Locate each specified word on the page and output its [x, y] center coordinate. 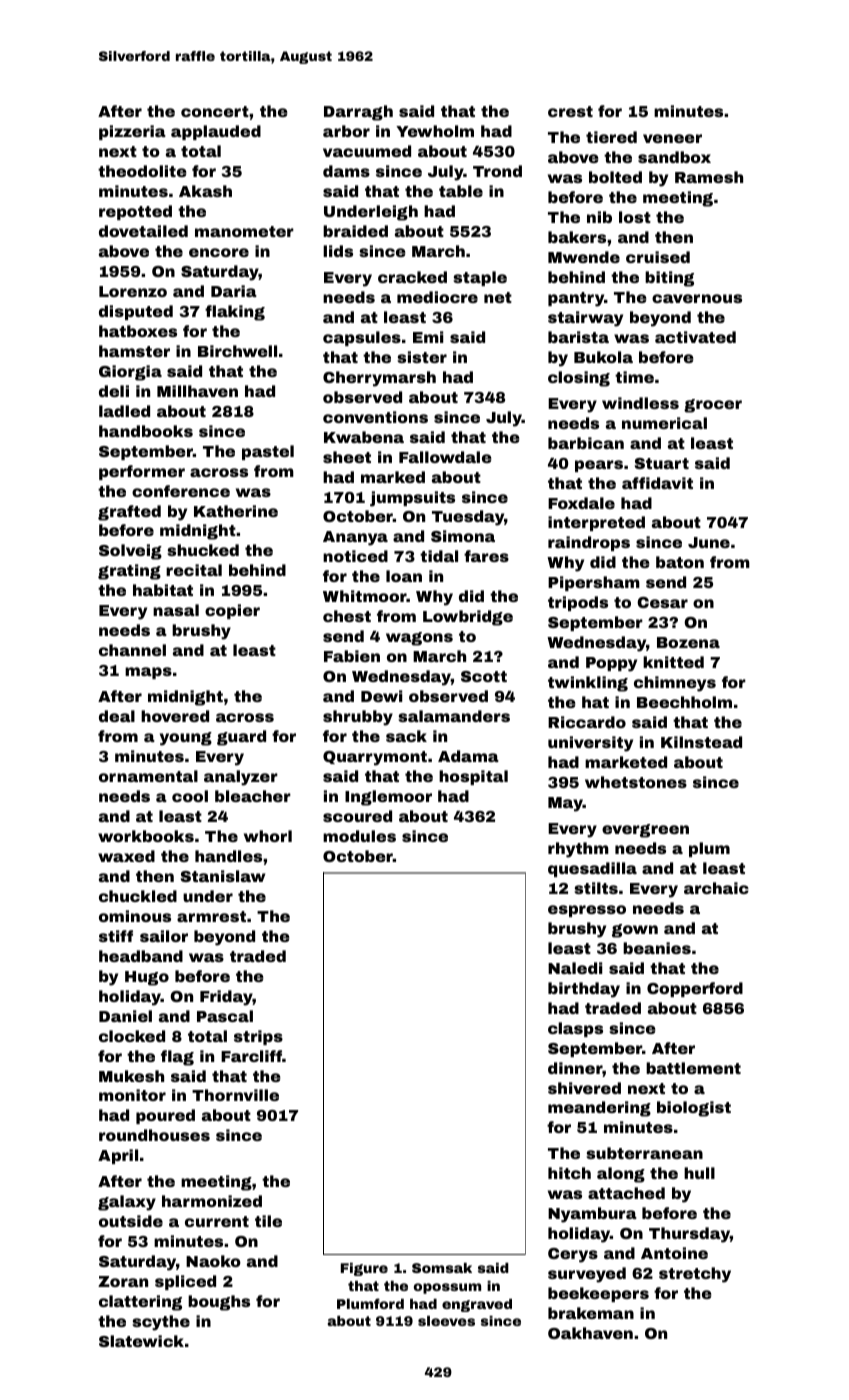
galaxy [127, 1203]
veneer [672, 138]
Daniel [125, 1016]
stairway [585, 319]
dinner [575, 1068]
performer [142, 472]
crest [570, 111]
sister [422, 357]
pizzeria [132, 132]
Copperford [695, 989]
